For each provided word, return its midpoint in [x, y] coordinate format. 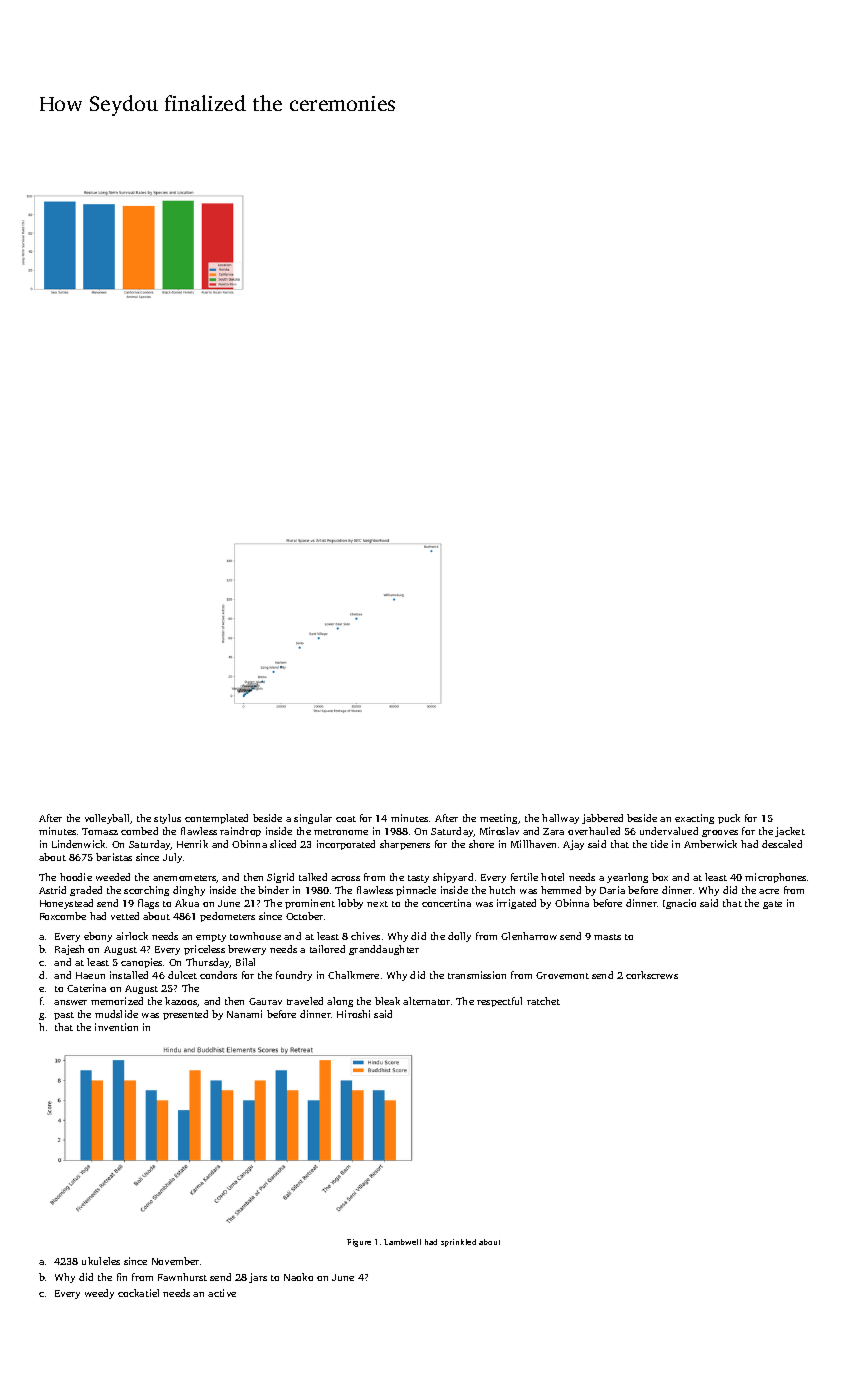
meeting [499, 819]
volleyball [108, 819]
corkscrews [652, 975]
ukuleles [101, 1261]
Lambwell [402, 1242]
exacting [694, 819]
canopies [141, 963]
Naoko [298, 1277]
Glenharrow [529, 936]
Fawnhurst [182, 1277]
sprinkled [458, 1243]
